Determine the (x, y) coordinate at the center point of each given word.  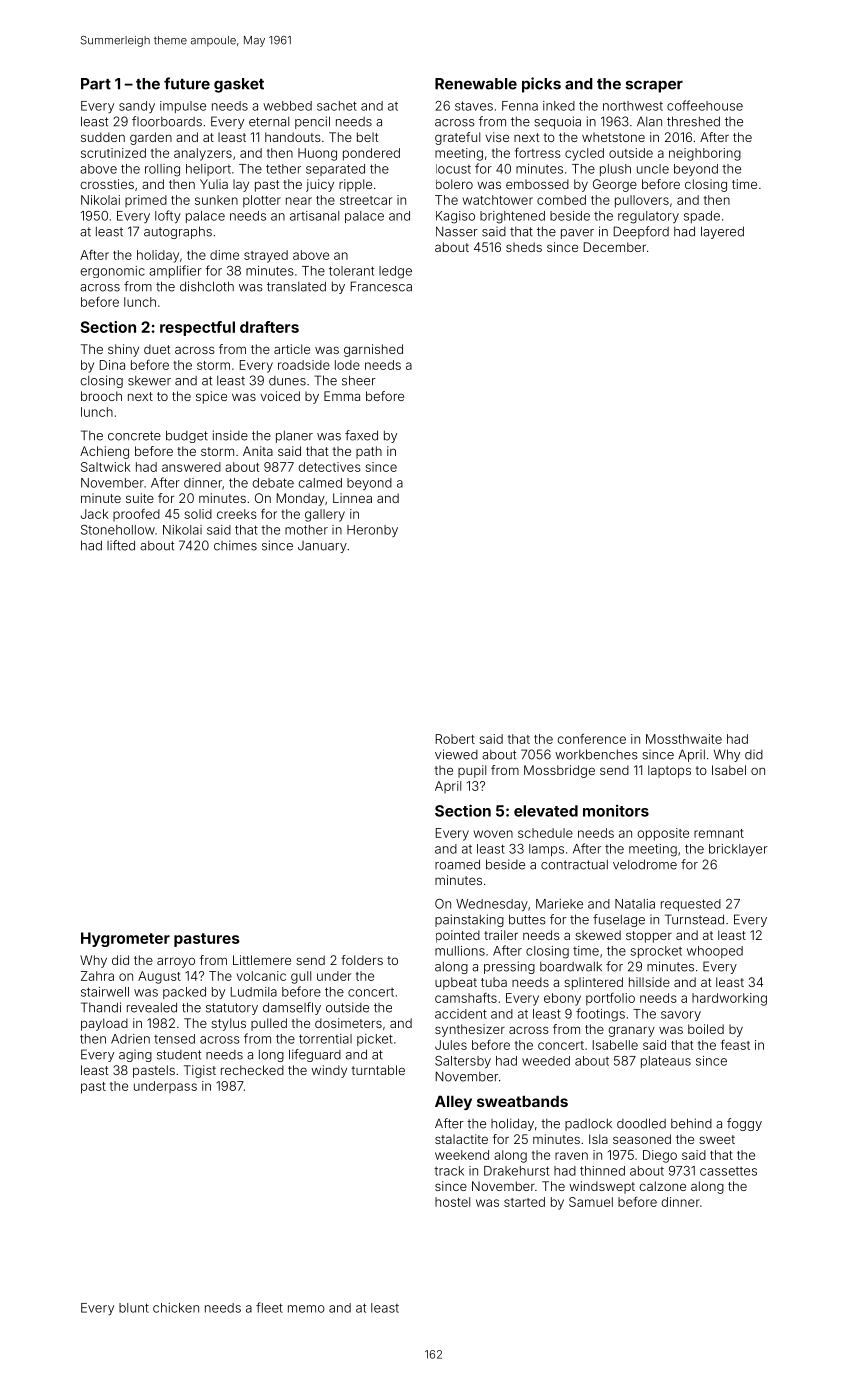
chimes (235, 545)
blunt (134, 1308)
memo (306, 1309)
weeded (546, 1061)
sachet (337, 106)
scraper (654, 86)
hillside (649, 982)
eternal (269, 122)
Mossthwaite (684, 739)
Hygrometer (125, 939)
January (322, 547)
